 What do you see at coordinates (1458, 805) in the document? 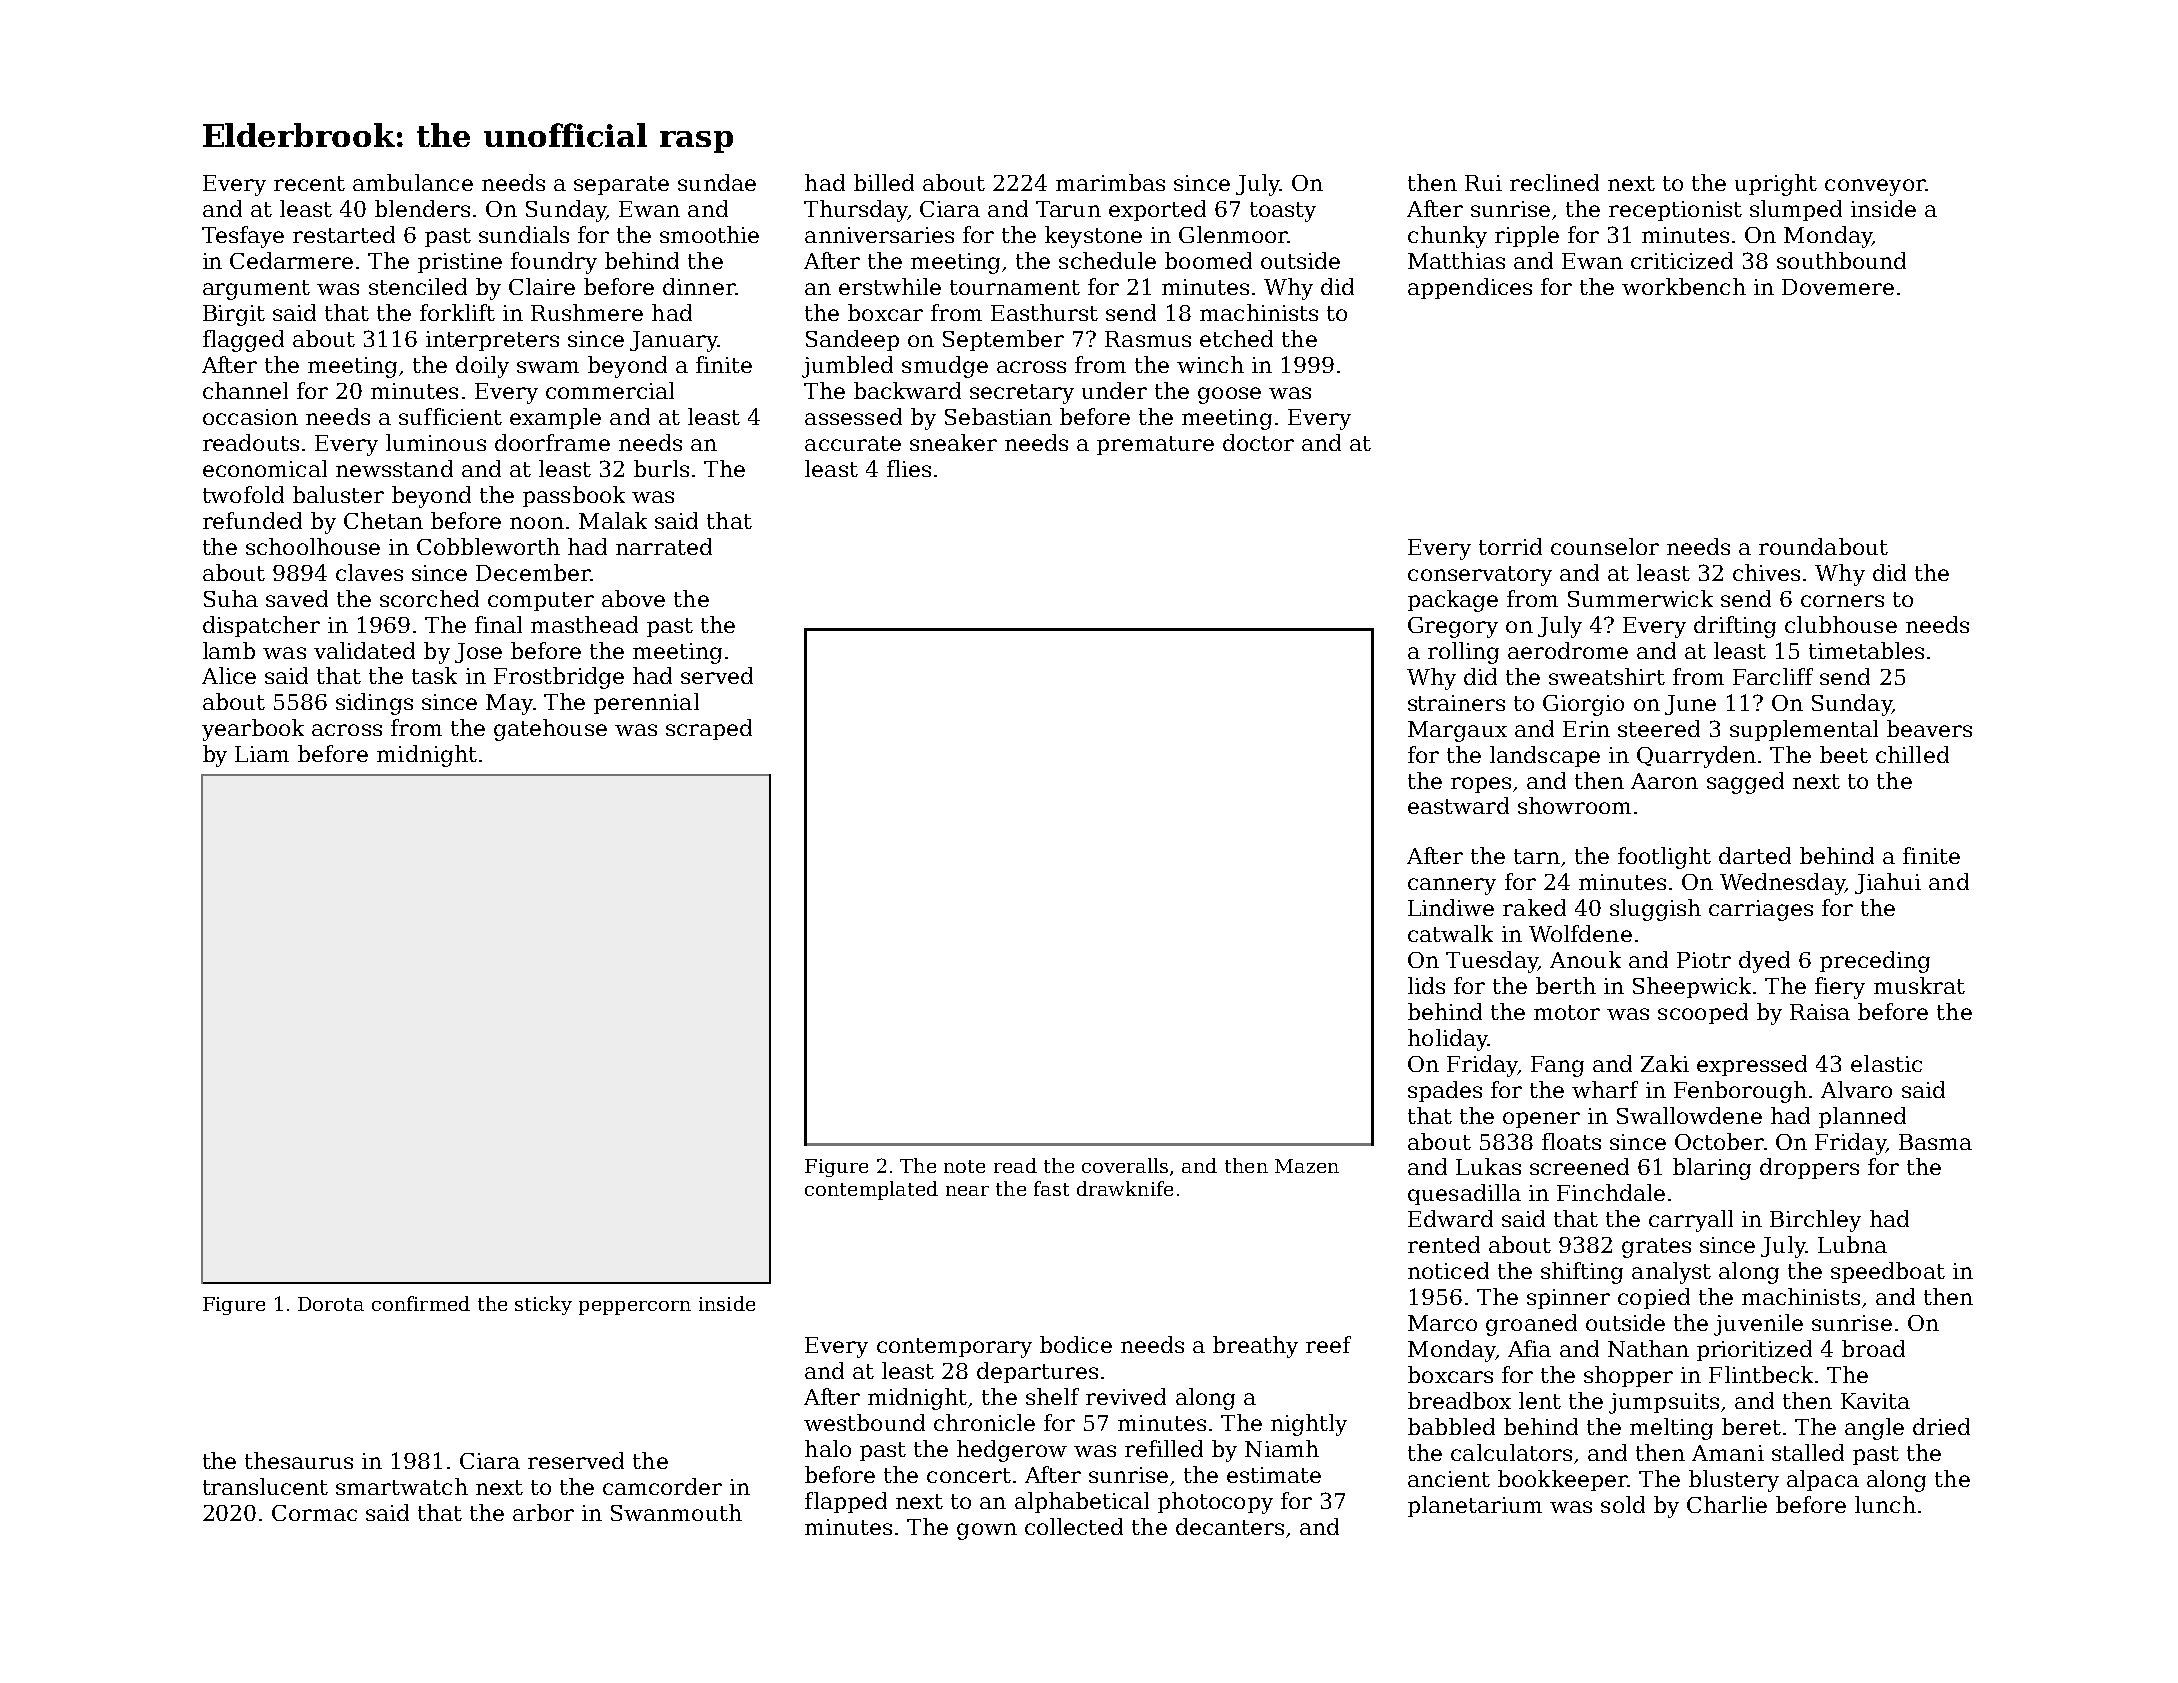
I see `eastward` at bounding box center [1458, 805].
